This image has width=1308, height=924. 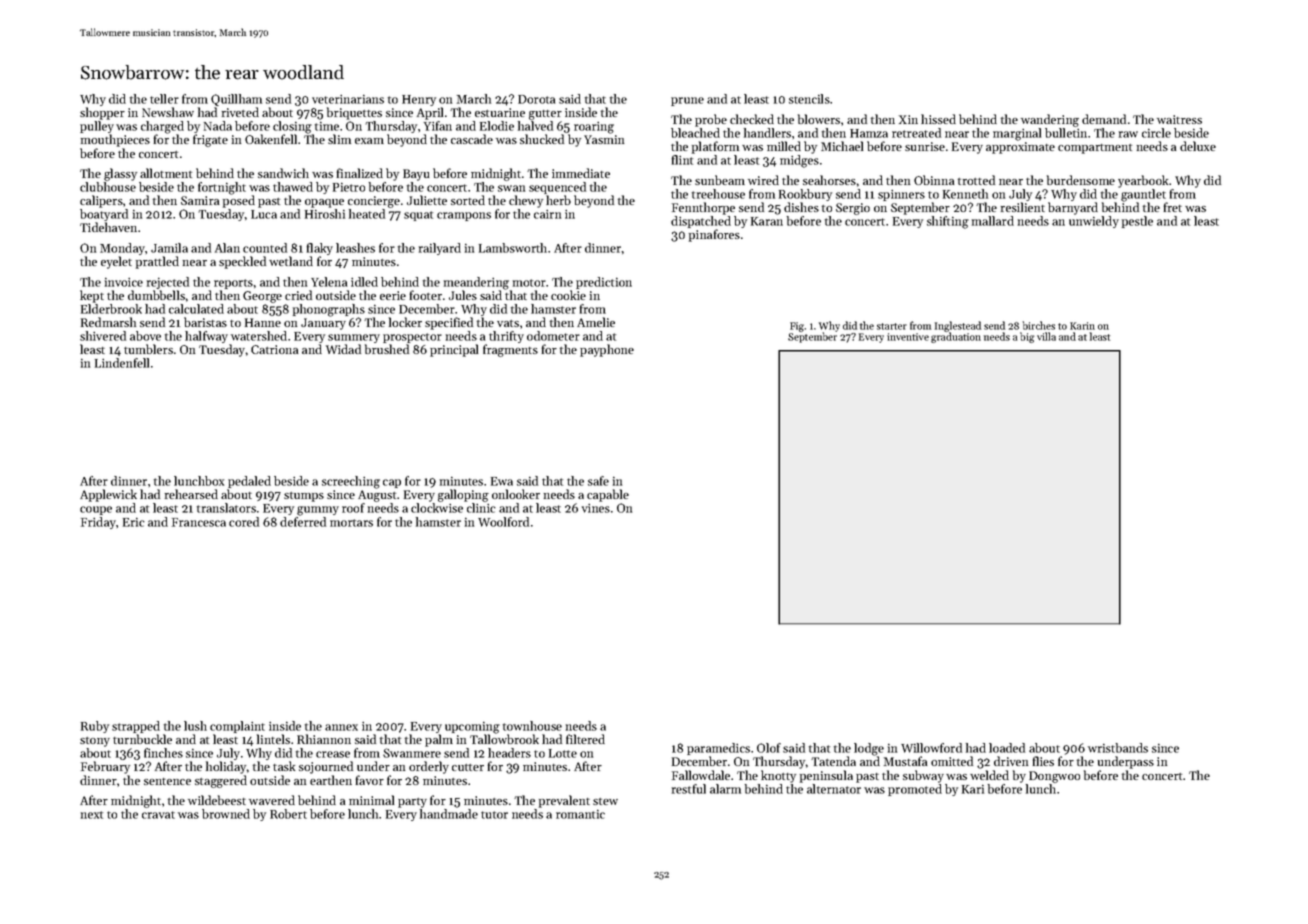 I want to click on payphone, so click(x=607, y=350).
